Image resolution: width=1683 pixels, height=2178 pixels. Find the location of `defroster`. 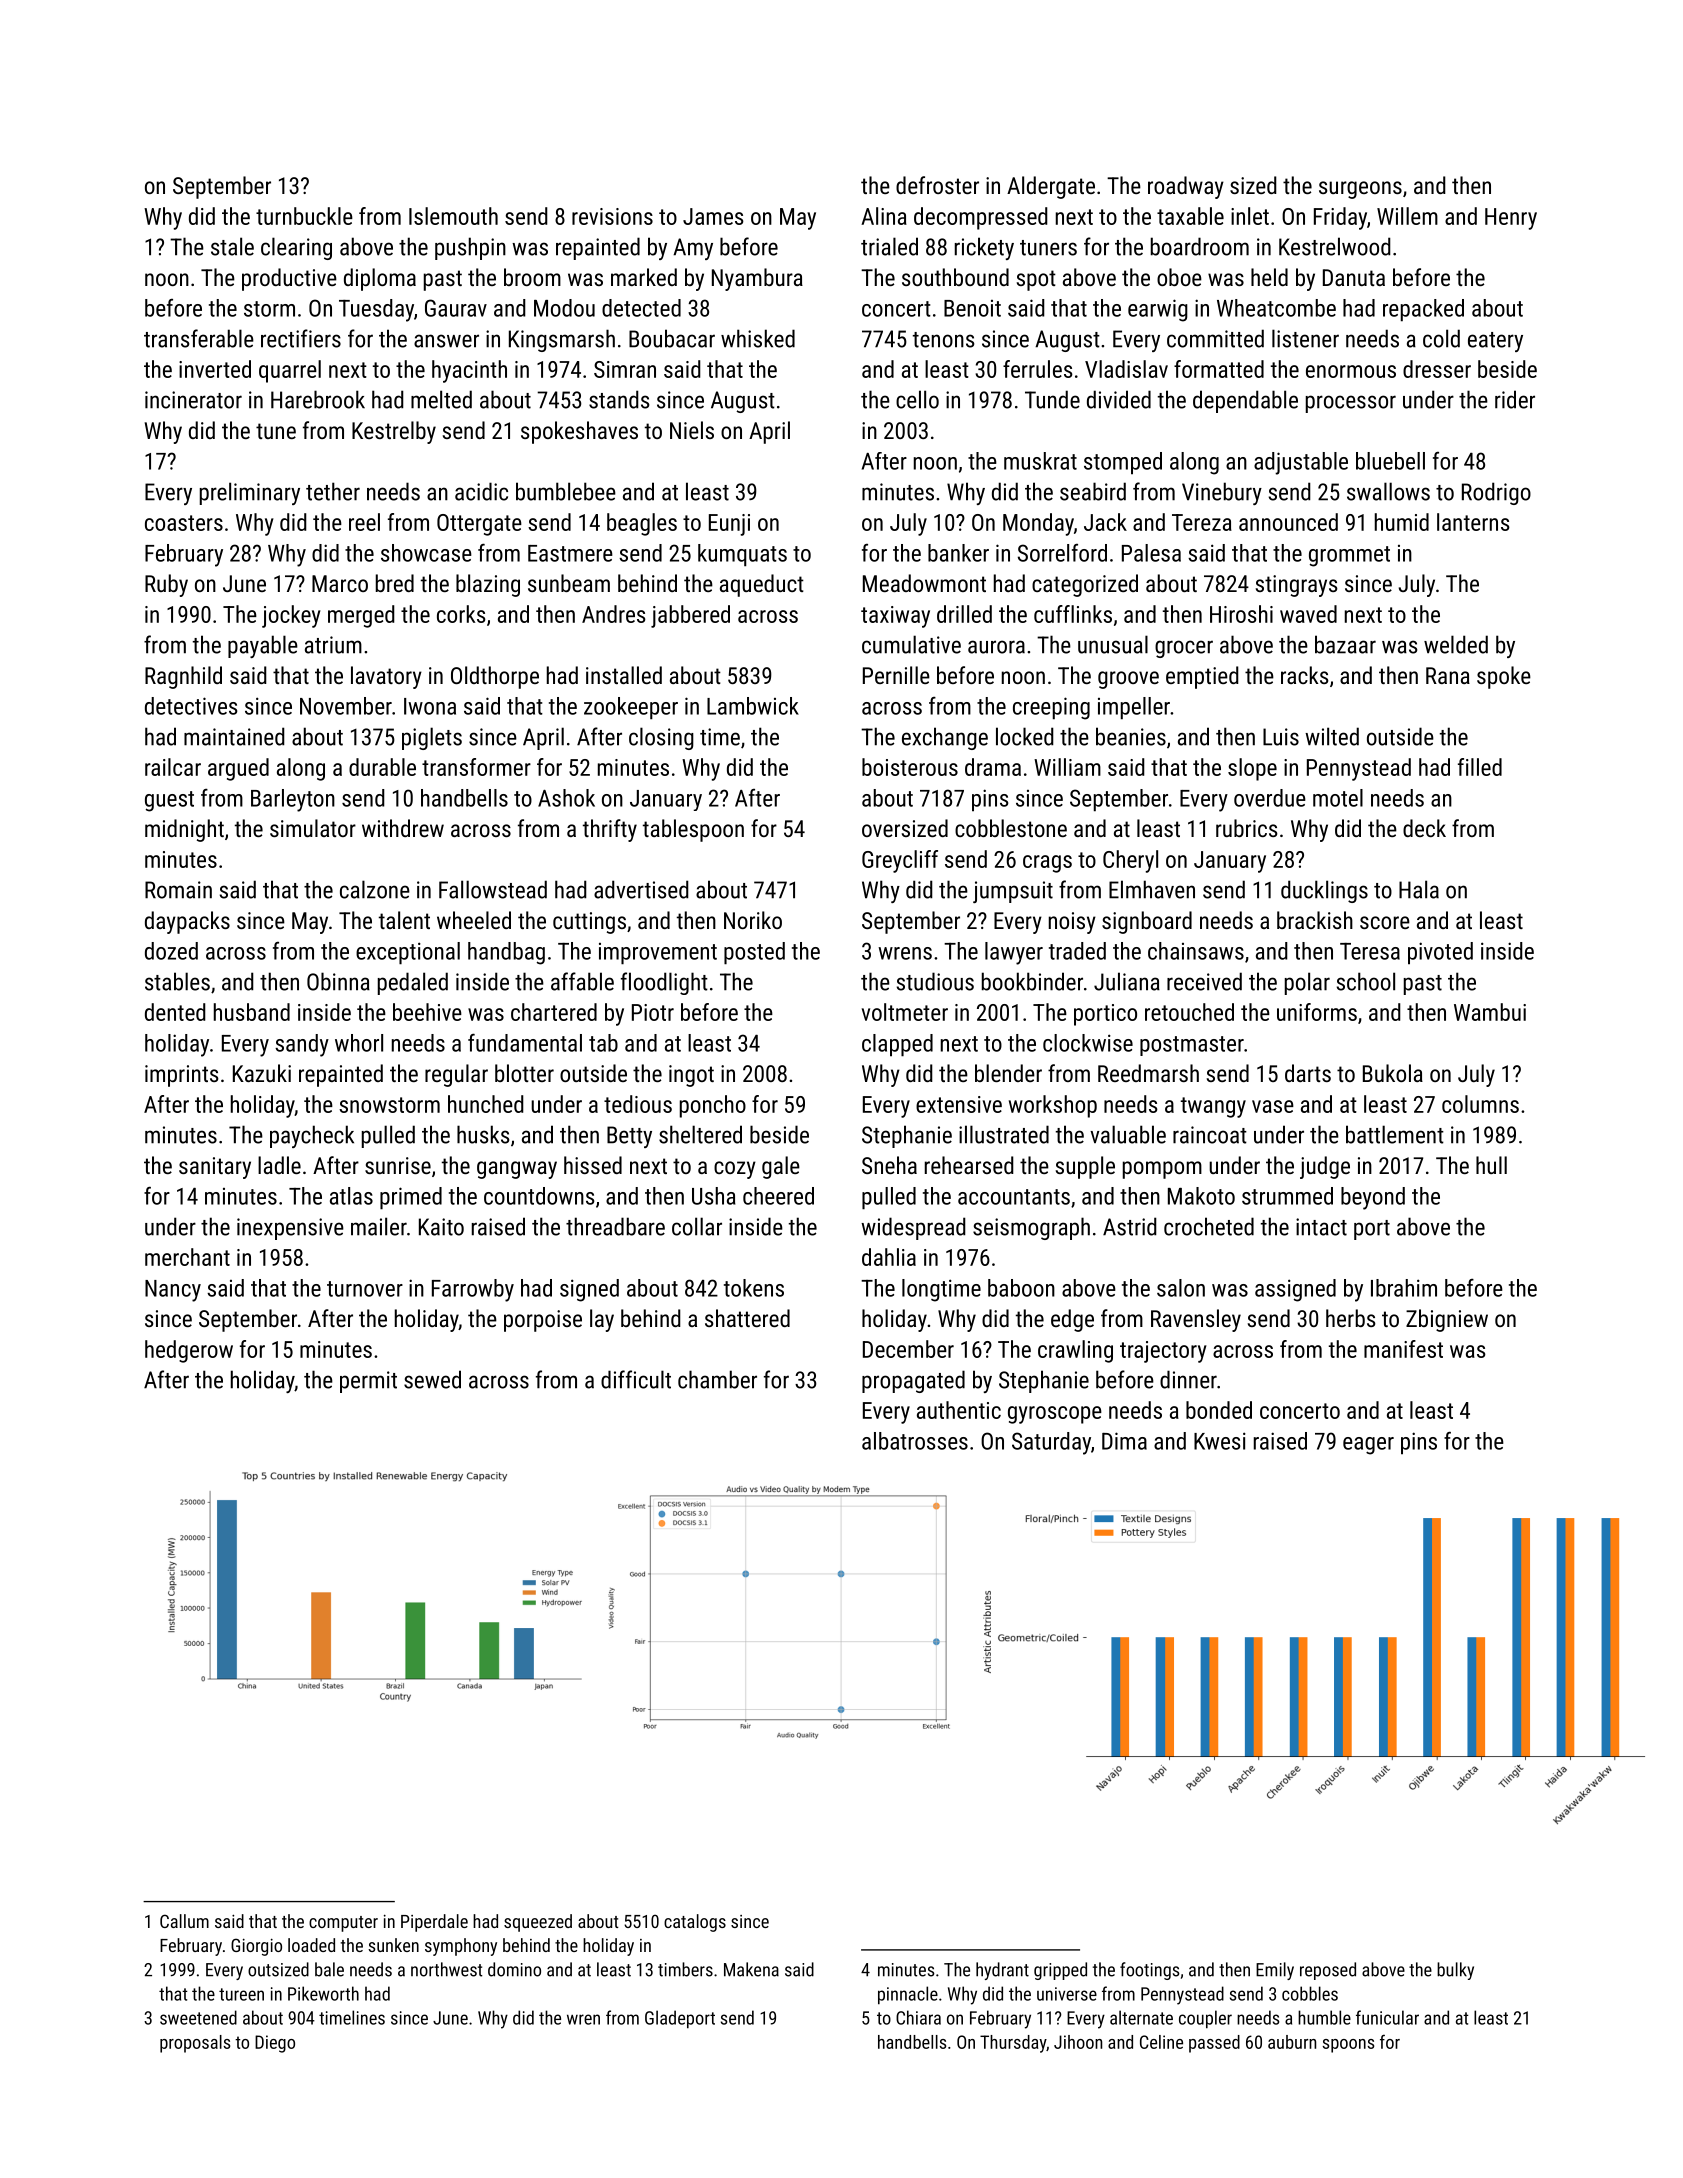

defroster is located at coordinates (937, 185).
